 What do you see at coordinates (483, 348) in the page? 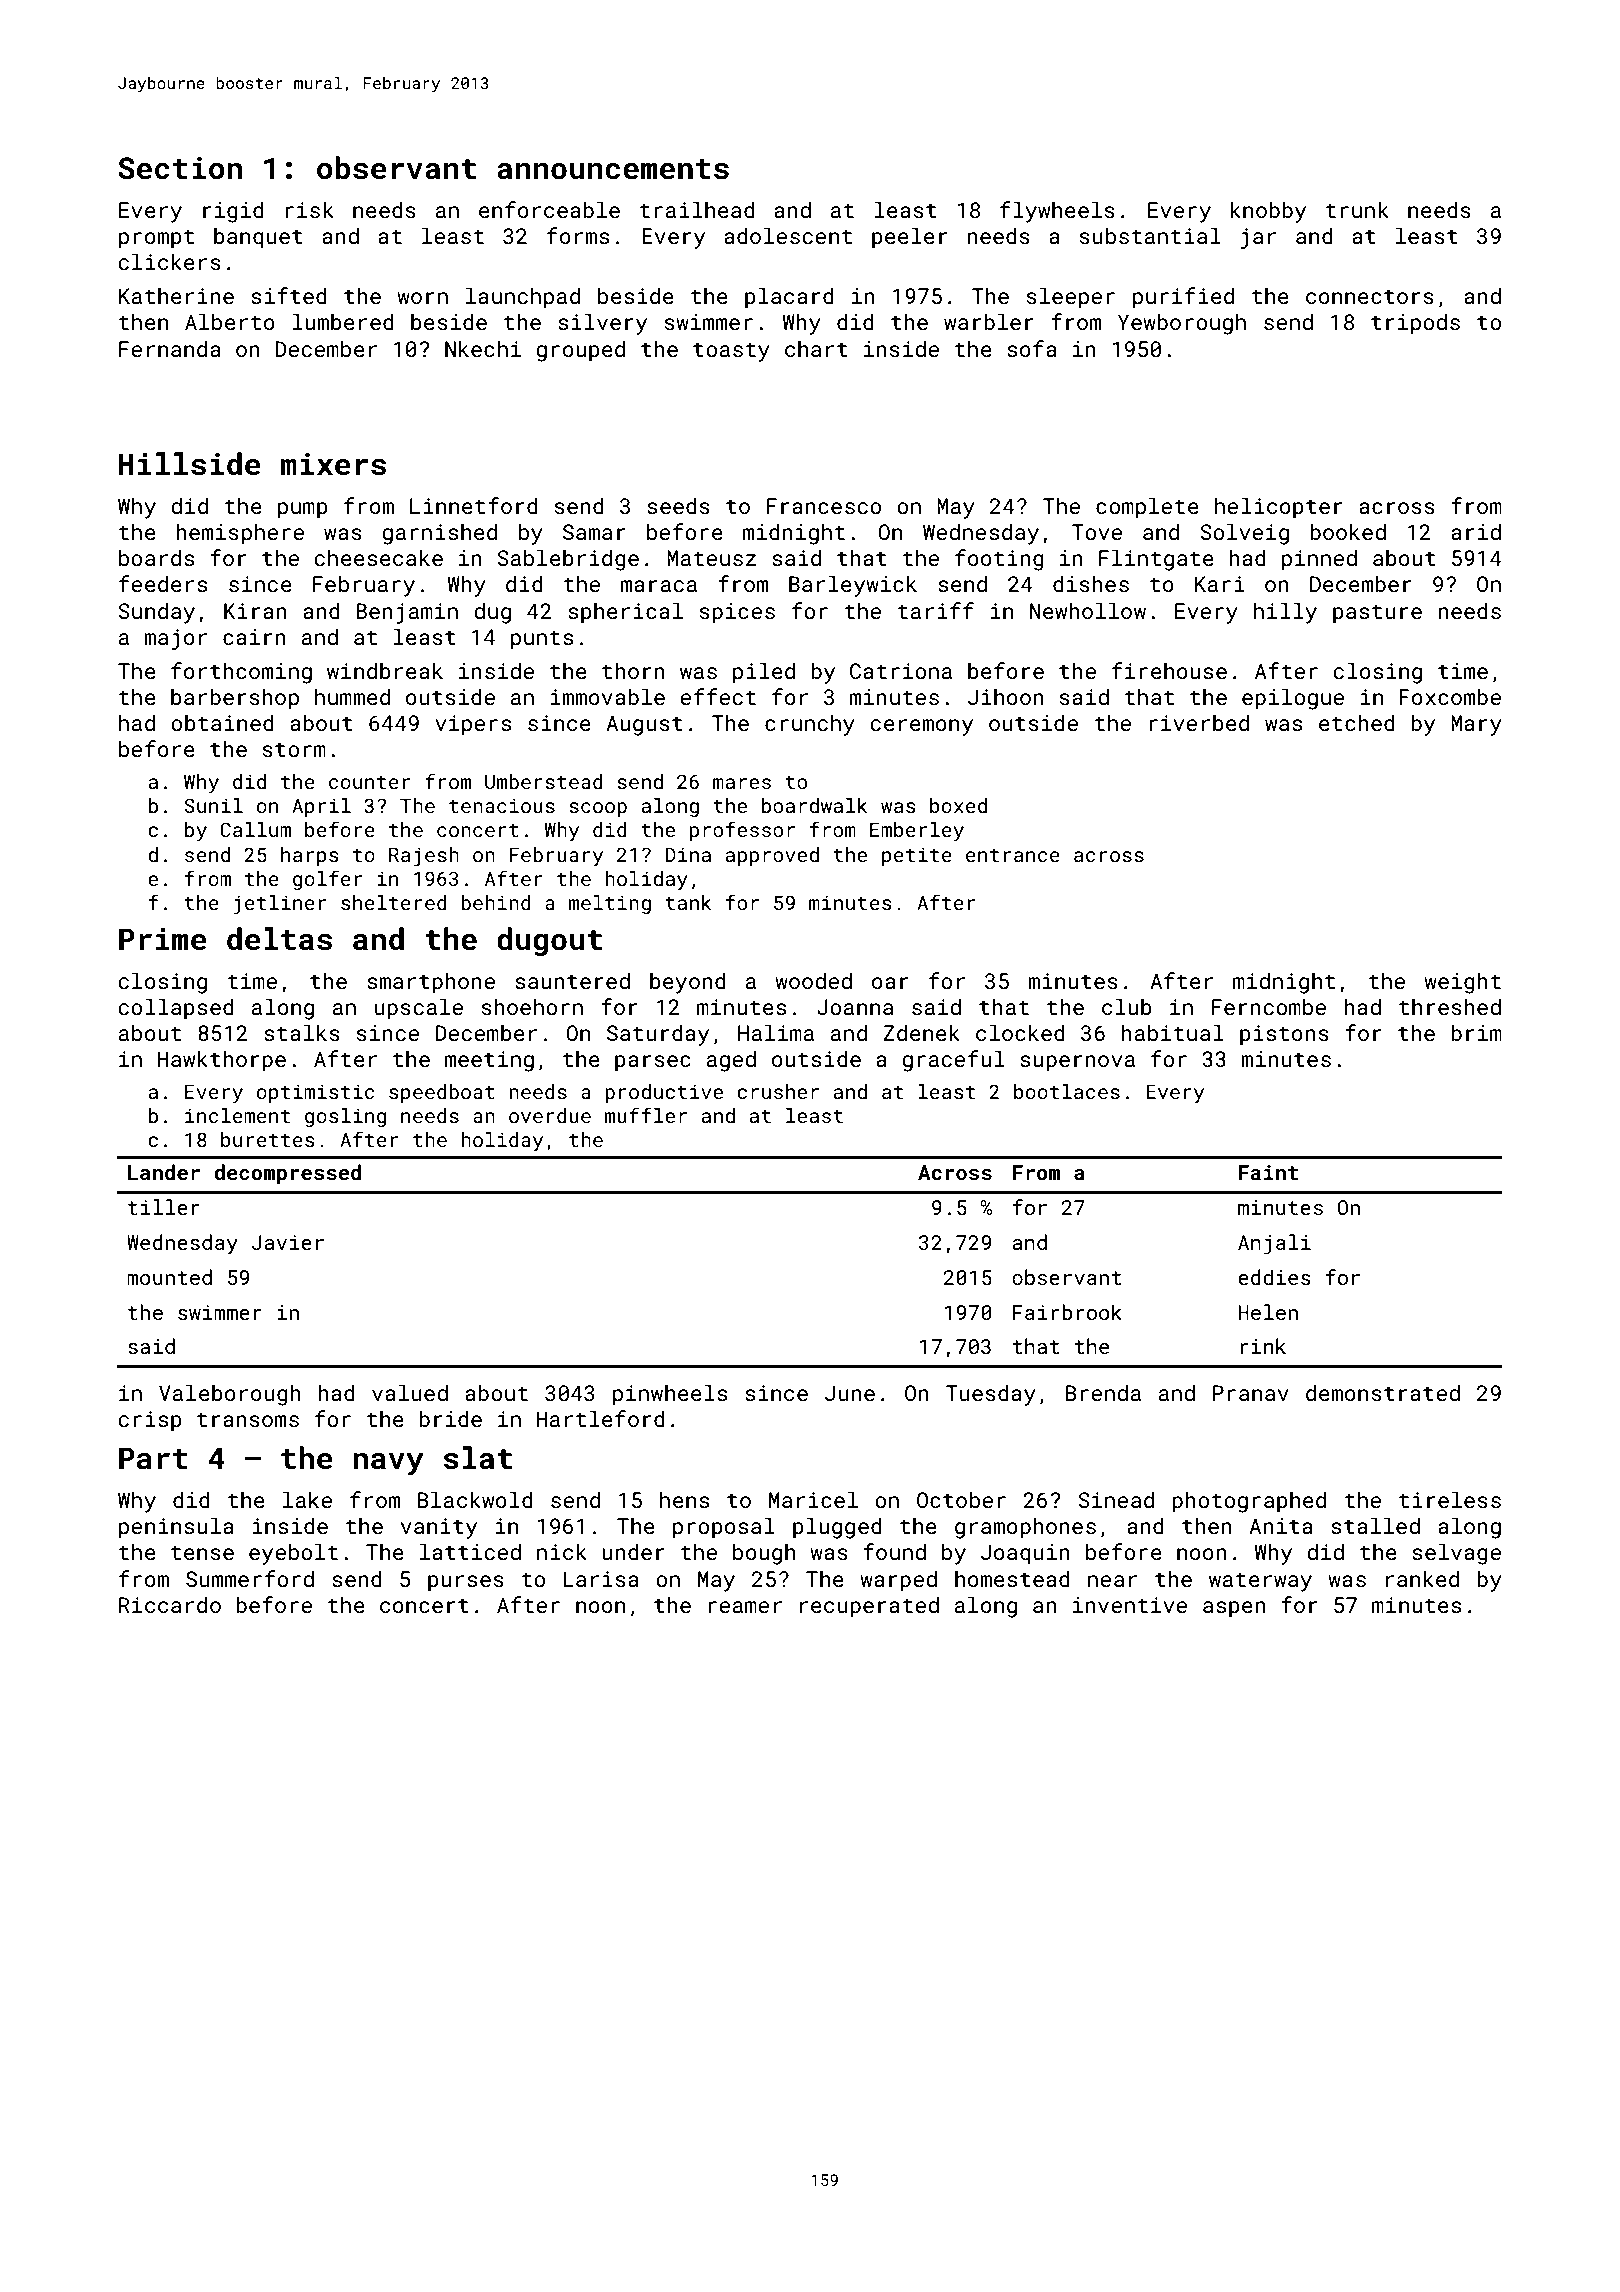
I see `Nkechi` at bounding box center [483, 348].
